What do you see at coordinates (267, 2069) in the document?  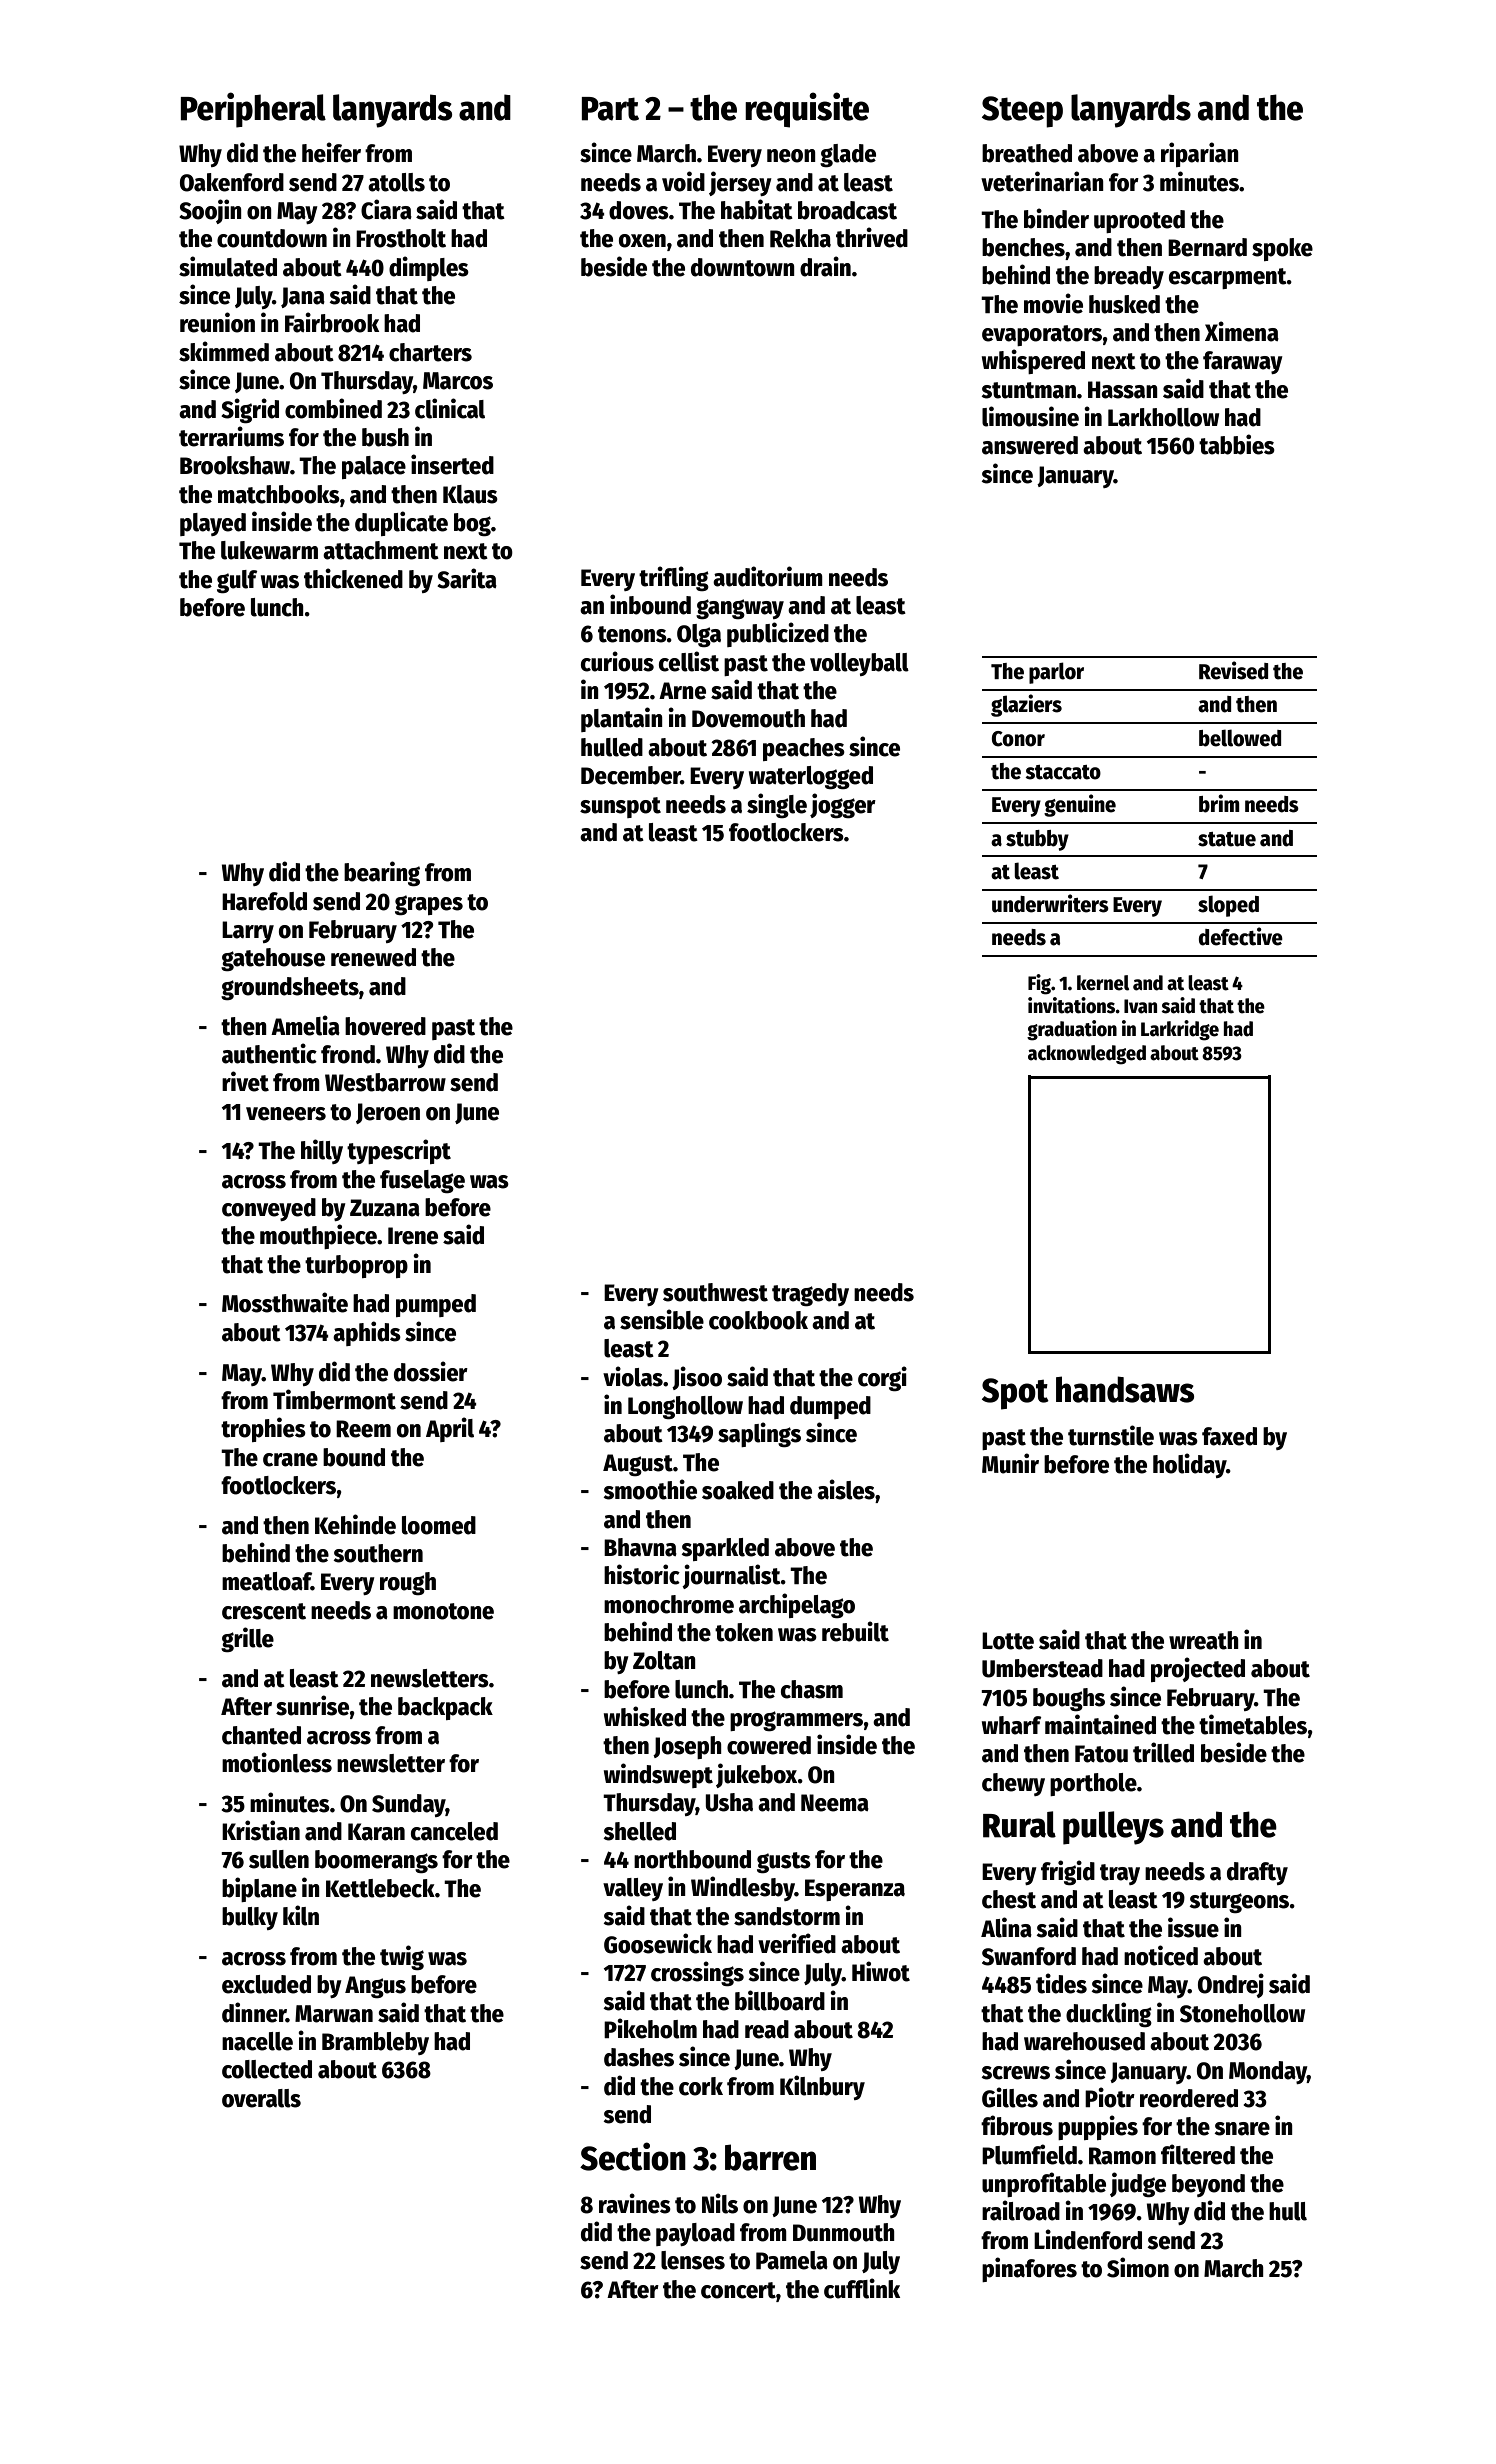 I see `collected` at bounding box center [267, 2069].
